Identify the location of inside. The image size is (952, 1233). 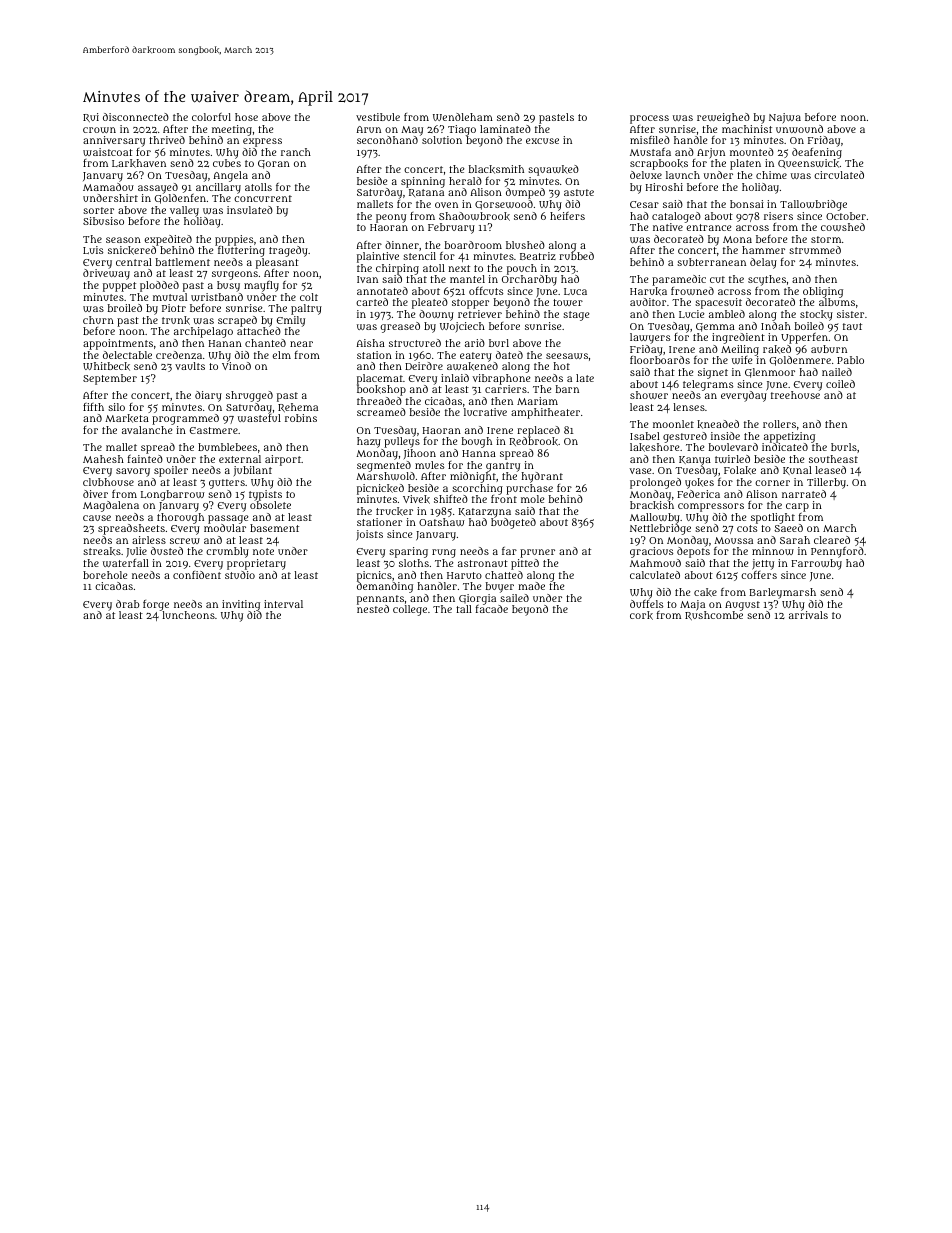
(725, 436).
